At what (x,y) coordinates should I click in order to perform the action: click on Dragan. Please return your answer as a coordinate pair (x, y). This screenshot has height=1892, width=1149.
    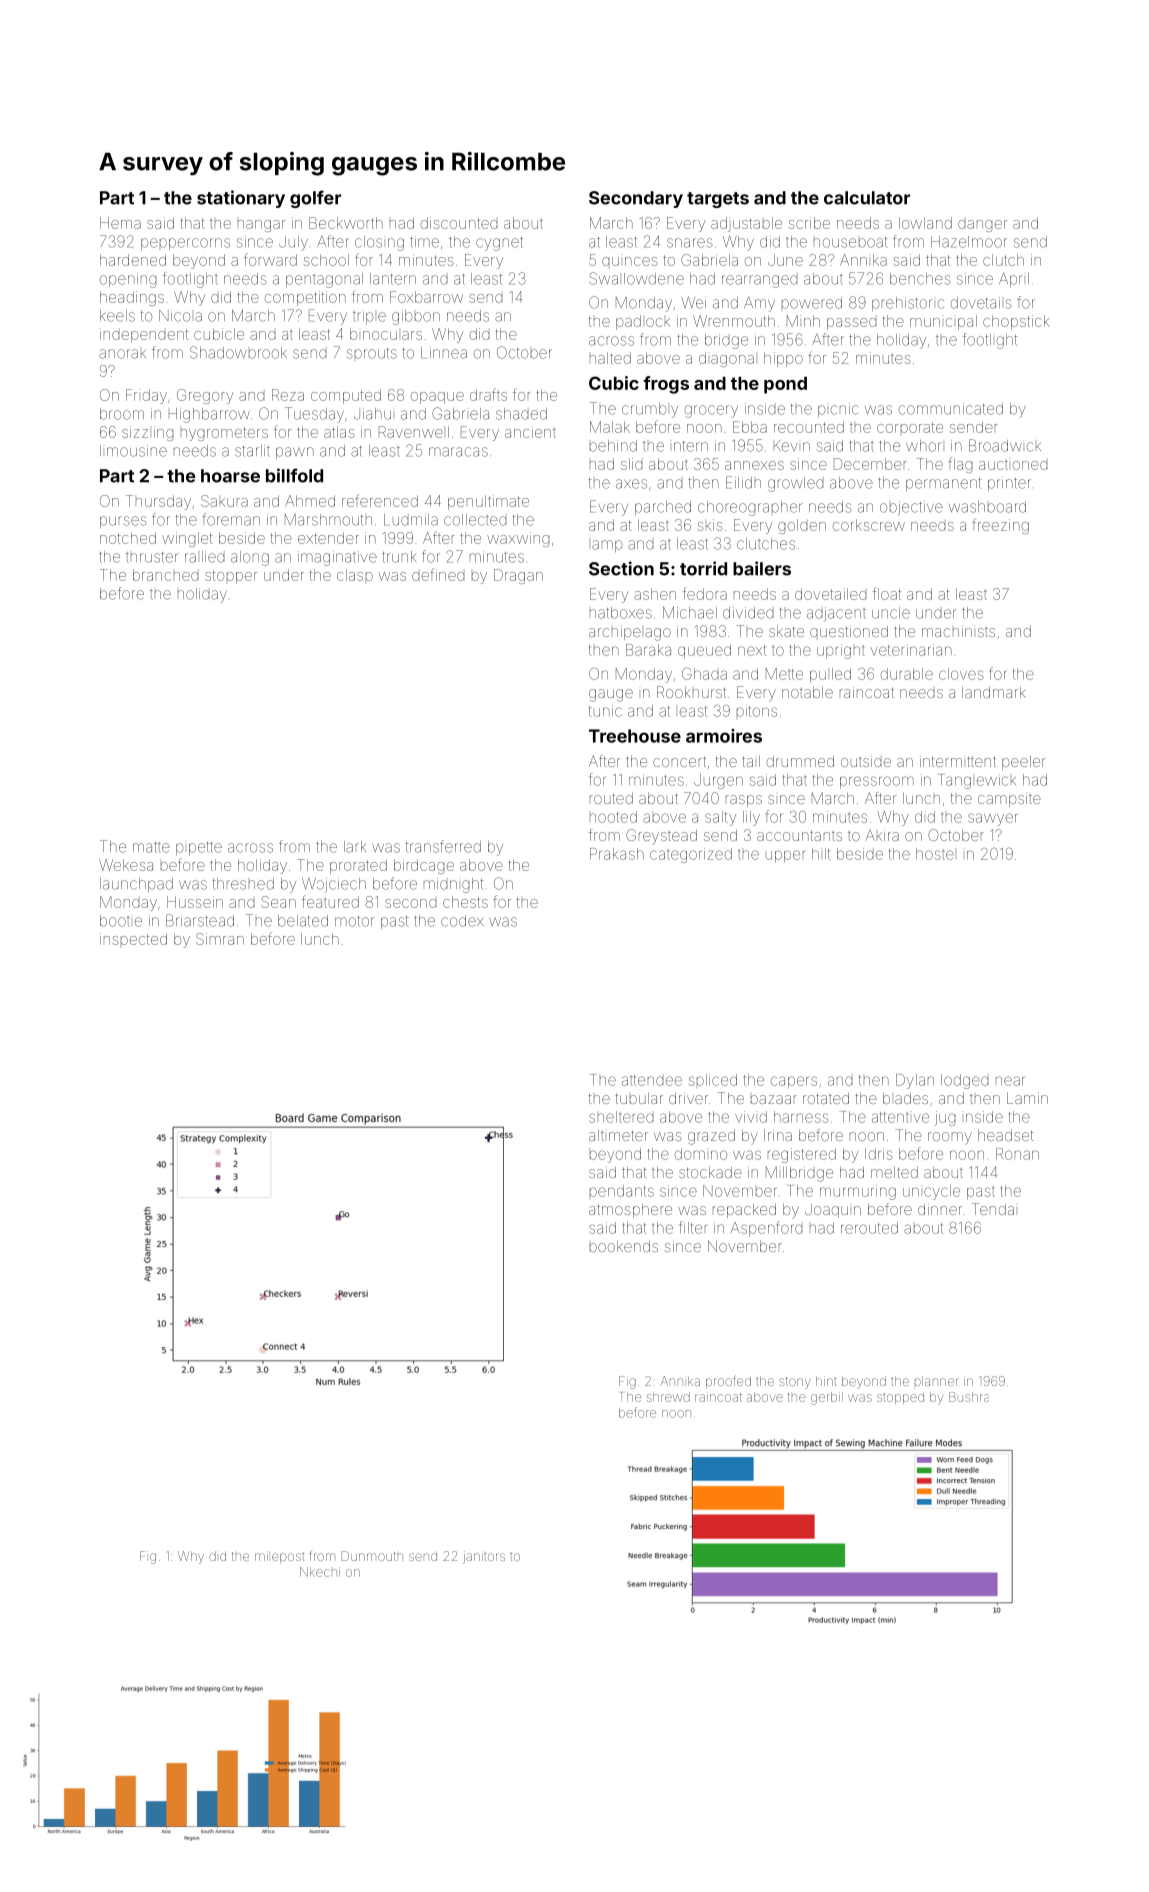
    Looking at the image, I should click on (518, 576).
